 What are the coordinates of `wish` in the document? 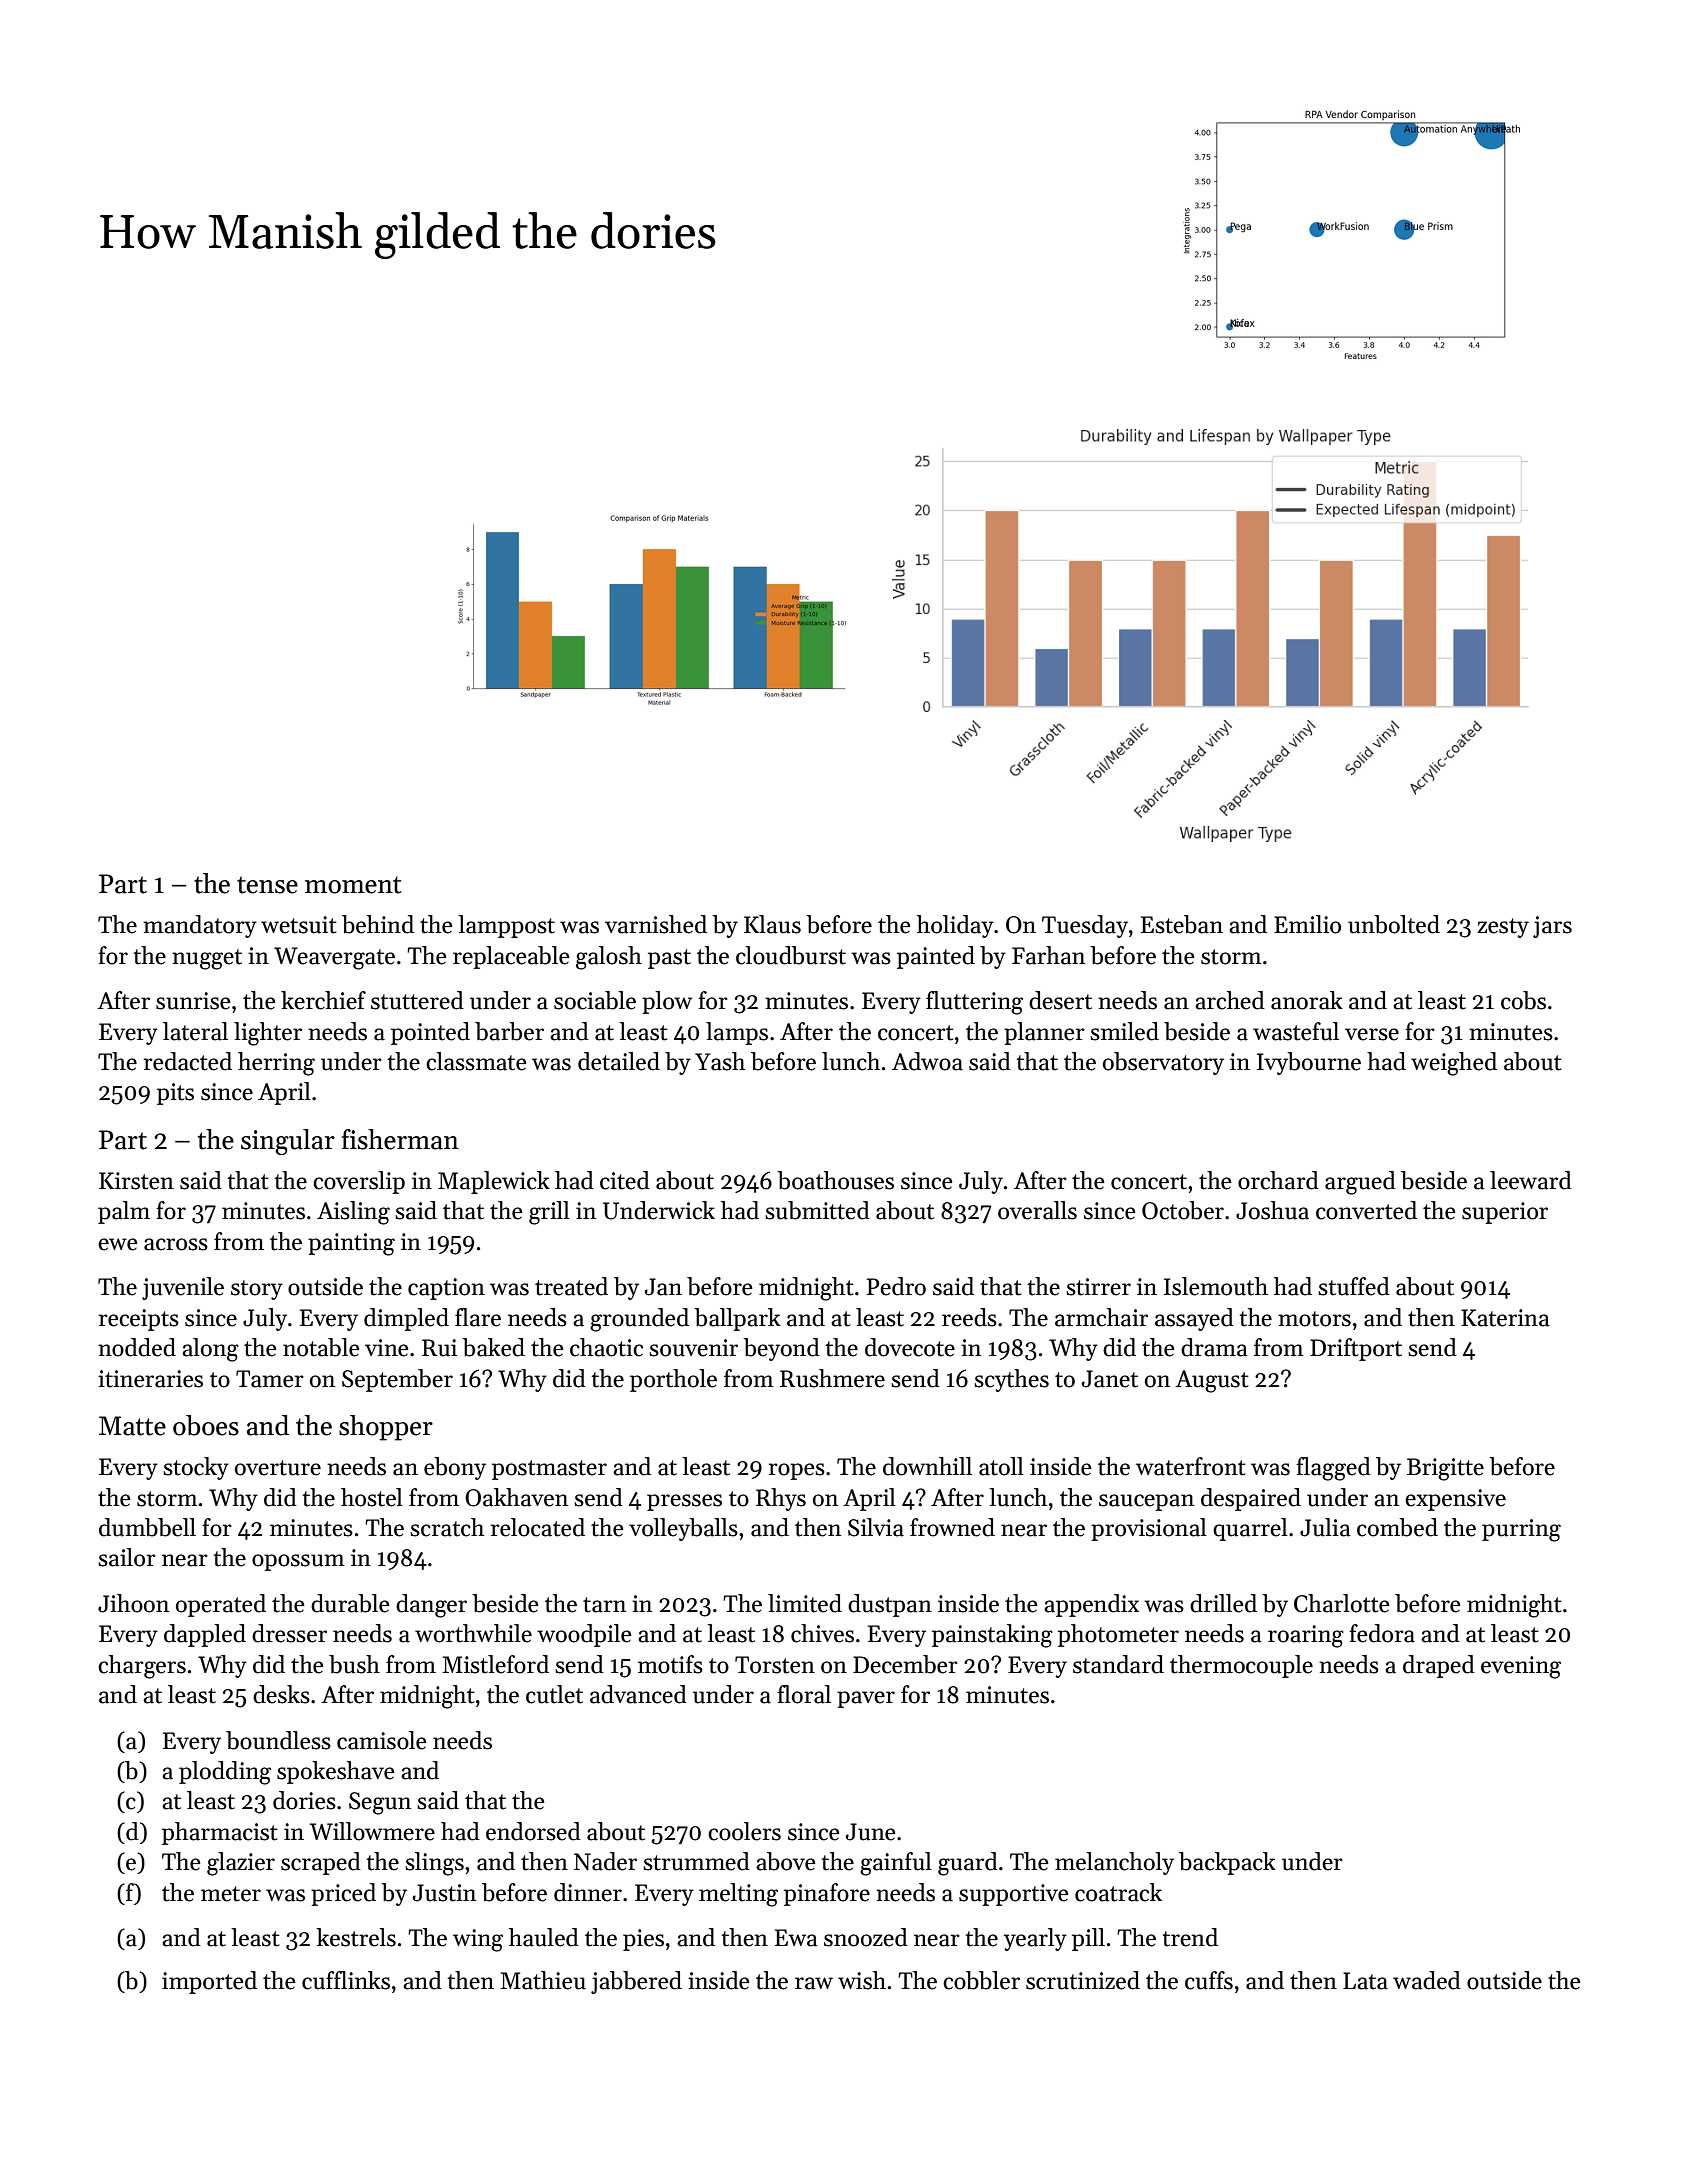 It's located at (862, 1980).
